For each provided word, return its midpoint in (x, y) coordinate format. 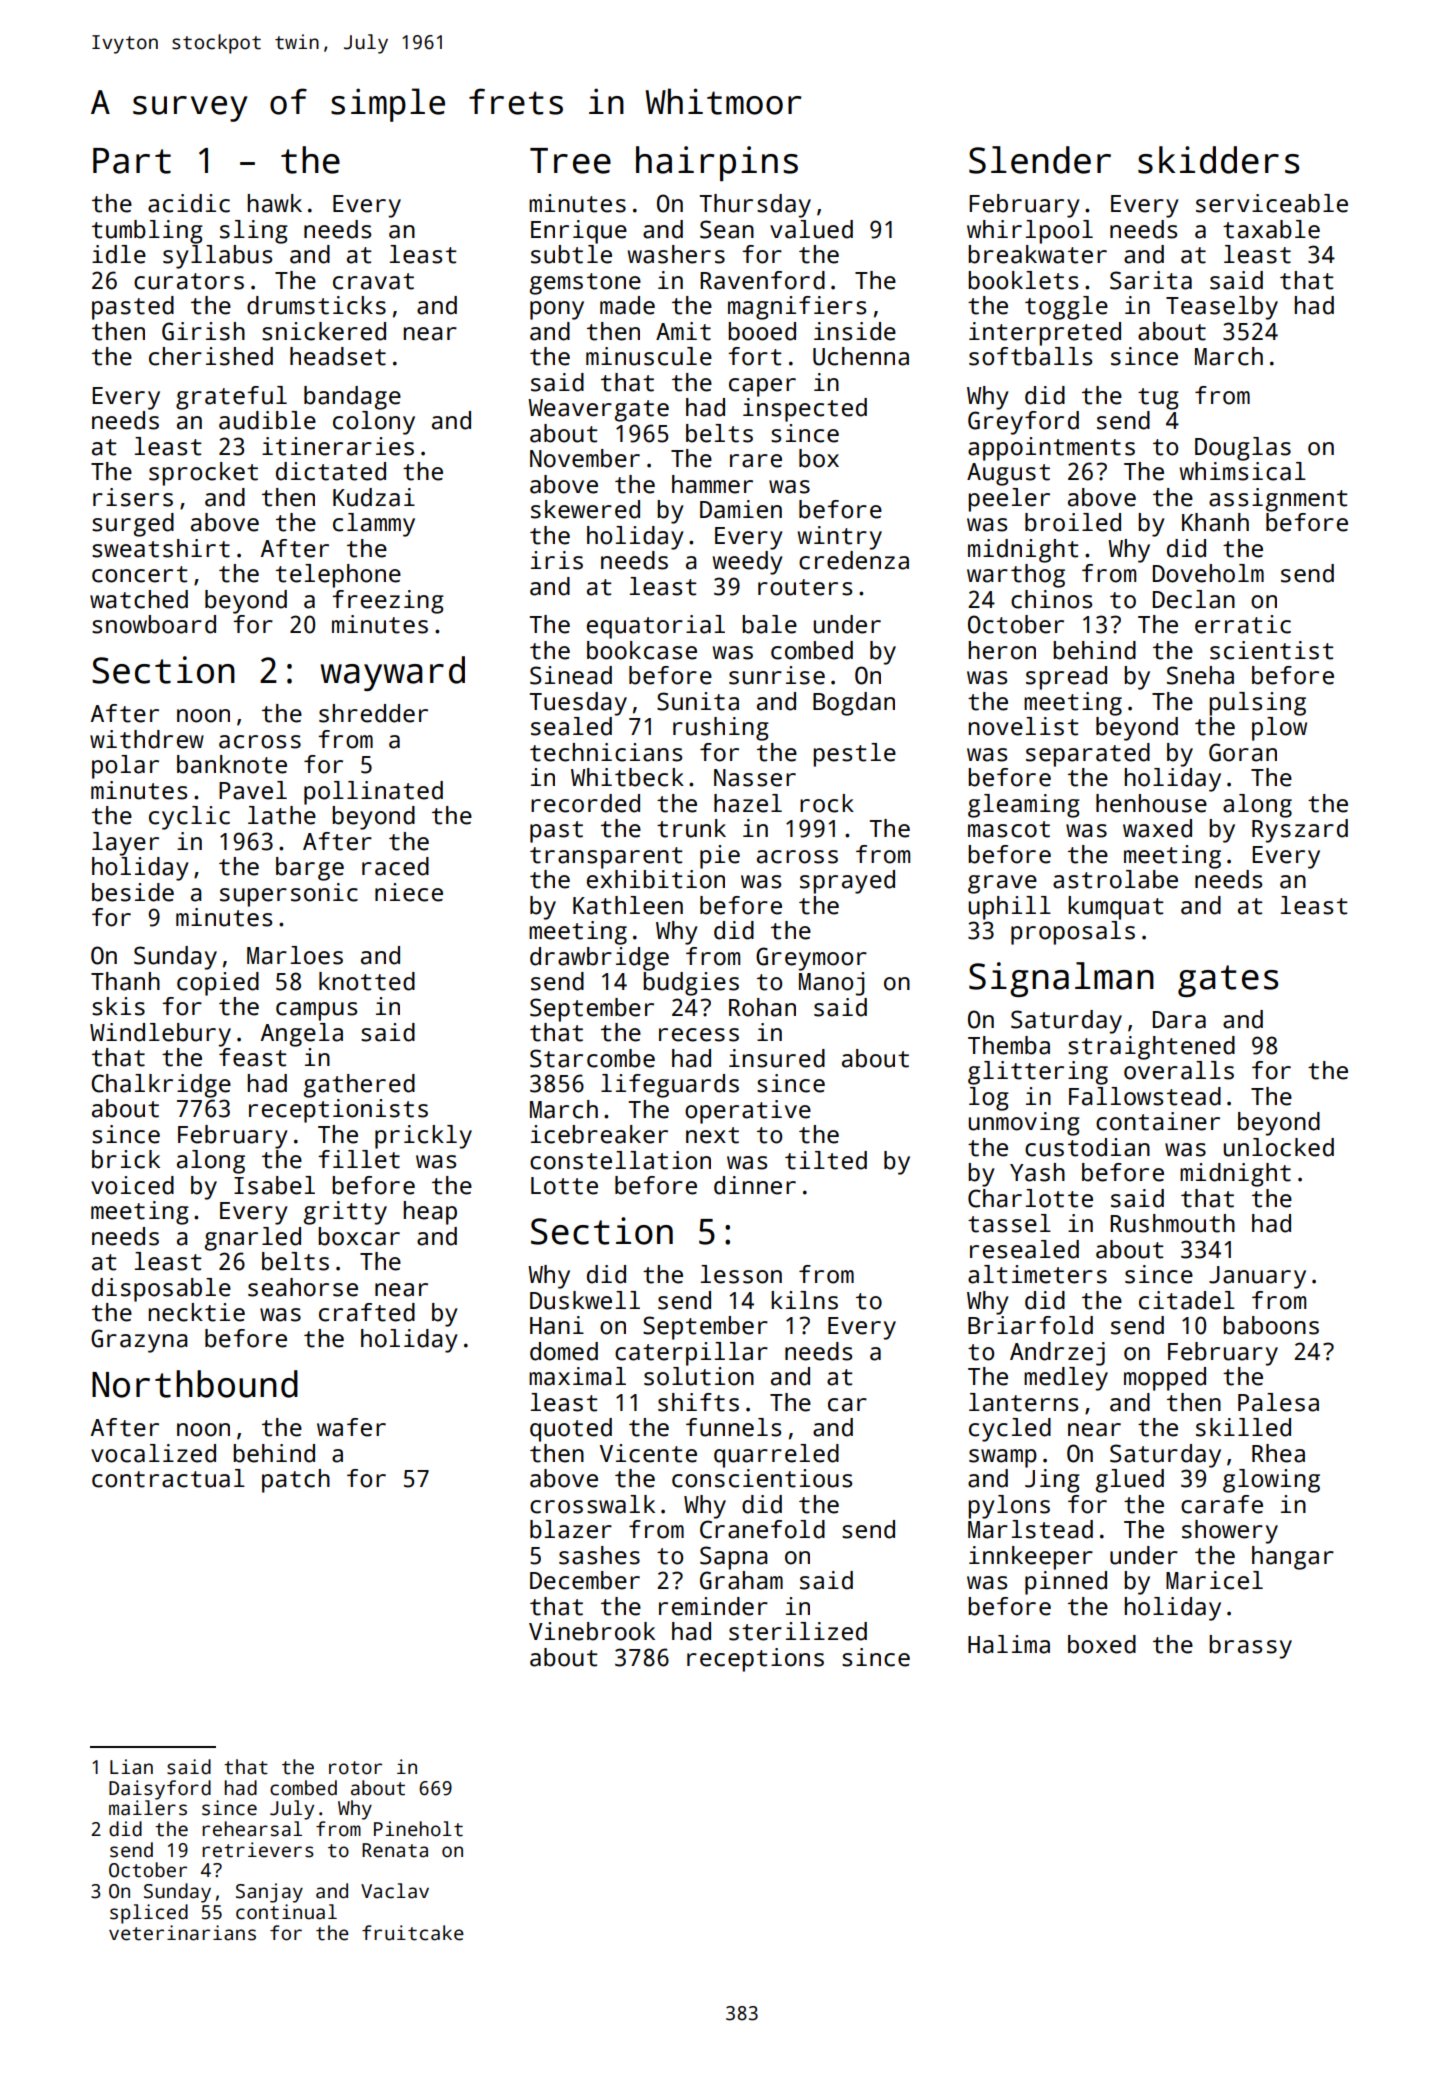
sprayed (847, 882)
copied (218, 984)
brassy (1250, 1647)
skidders (1218, 160)
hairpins (717, 163)
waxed (1157, 828)
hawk (275, 203)
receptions (755, 1660)
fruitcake (413, 1933)
